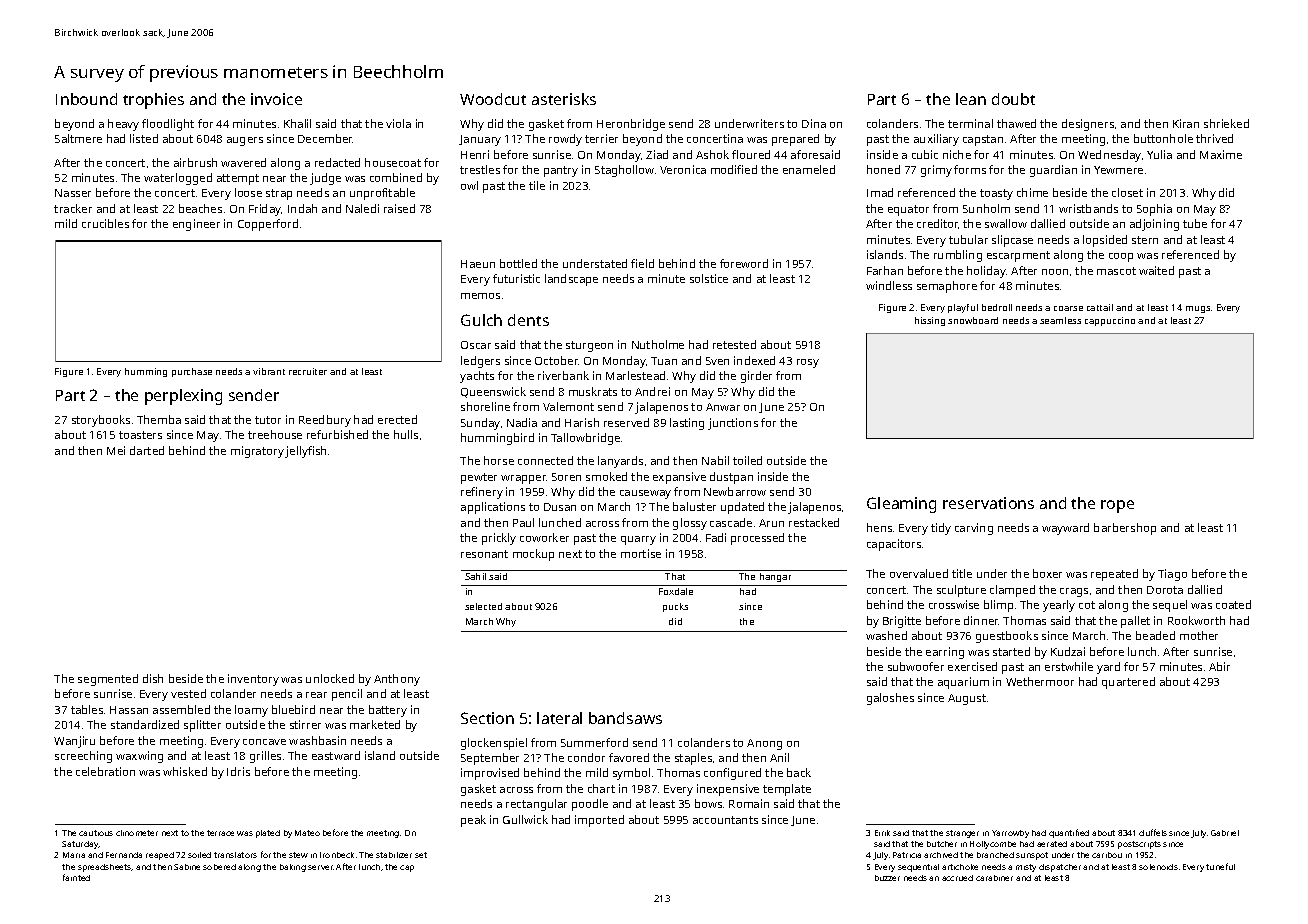  What do you see at coordinates (153, 101) in the screenshot?
I see `trophies` at bounding box center [153, 101].
